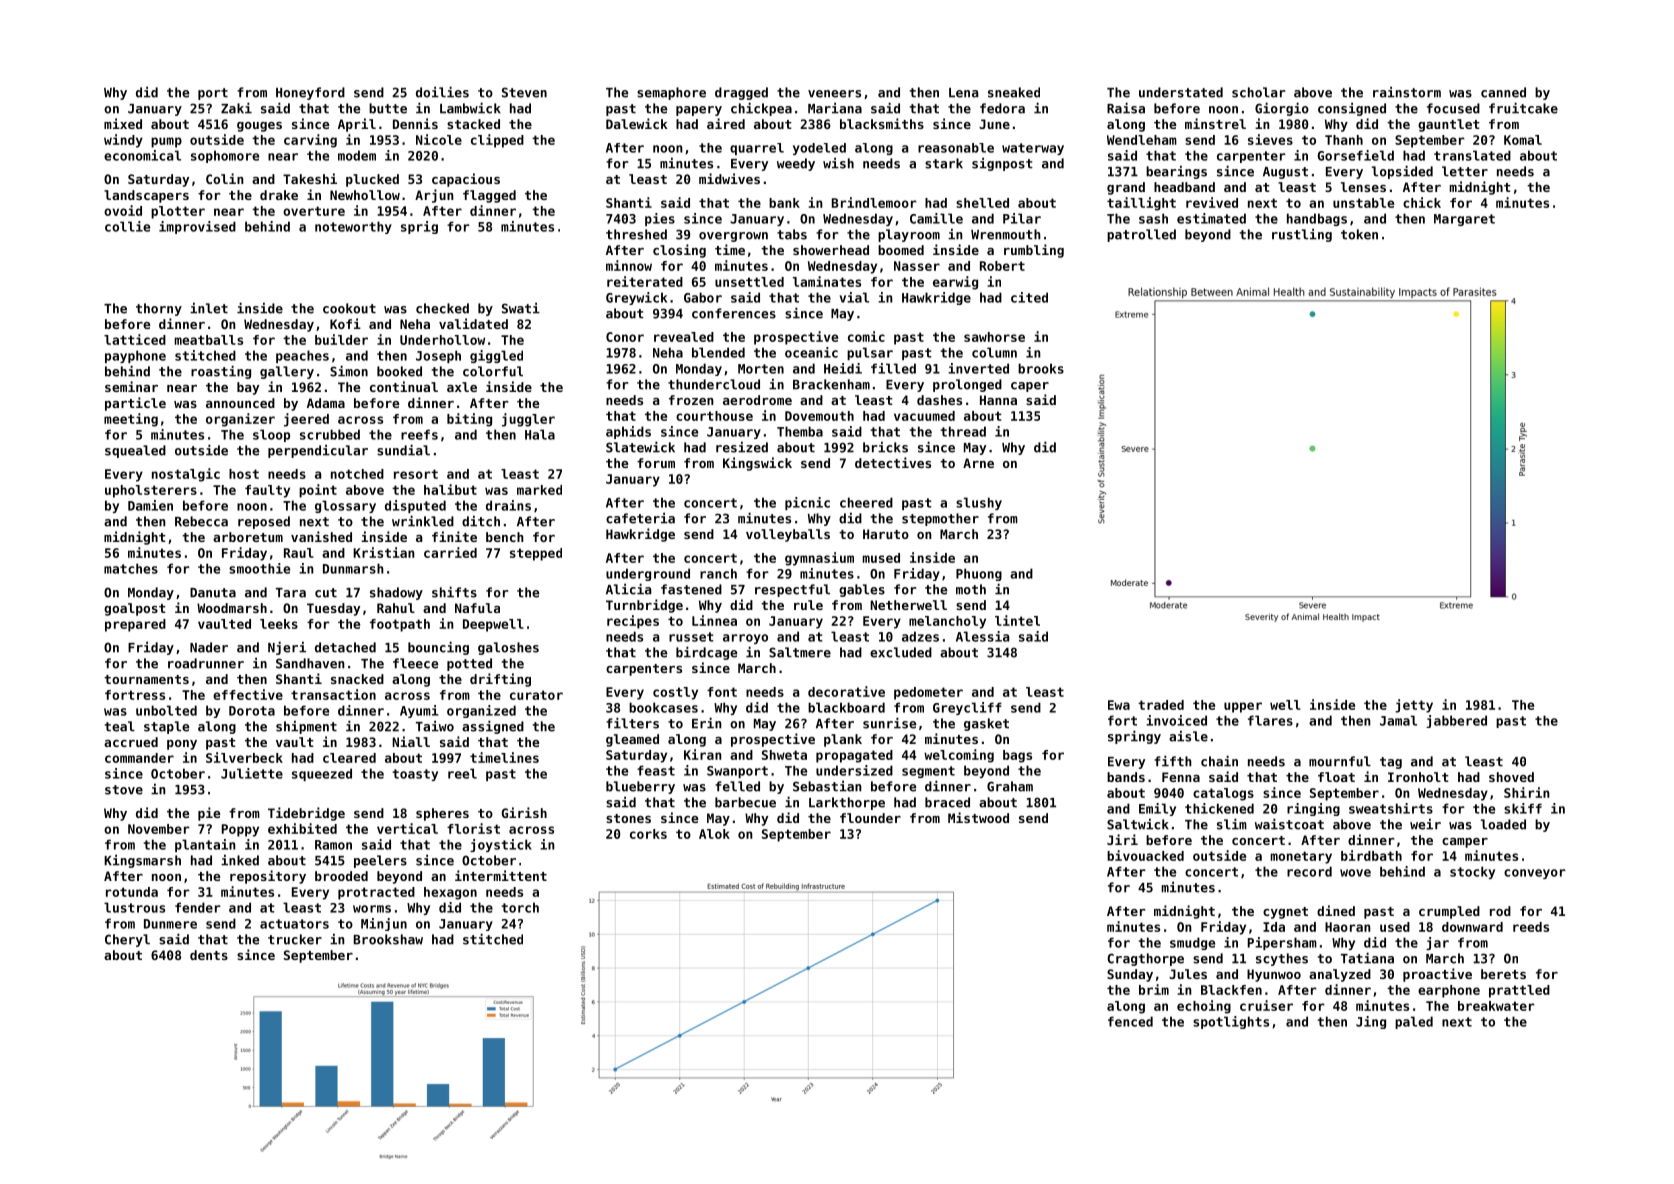  I want to click on Sebastian, so click(827, 786).
